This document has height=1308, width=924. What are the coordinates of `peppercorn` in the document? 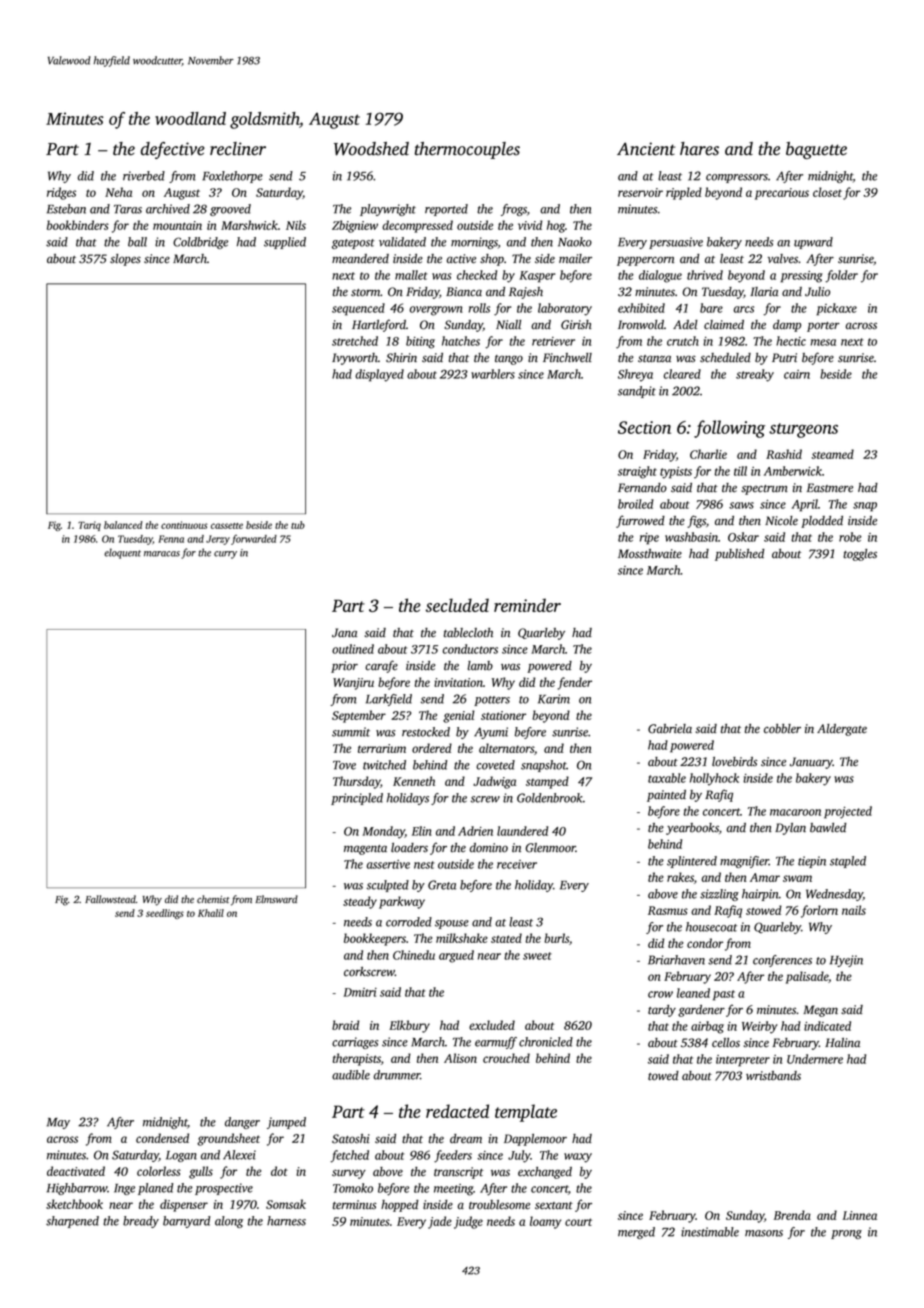 It's located at (645, 261).
